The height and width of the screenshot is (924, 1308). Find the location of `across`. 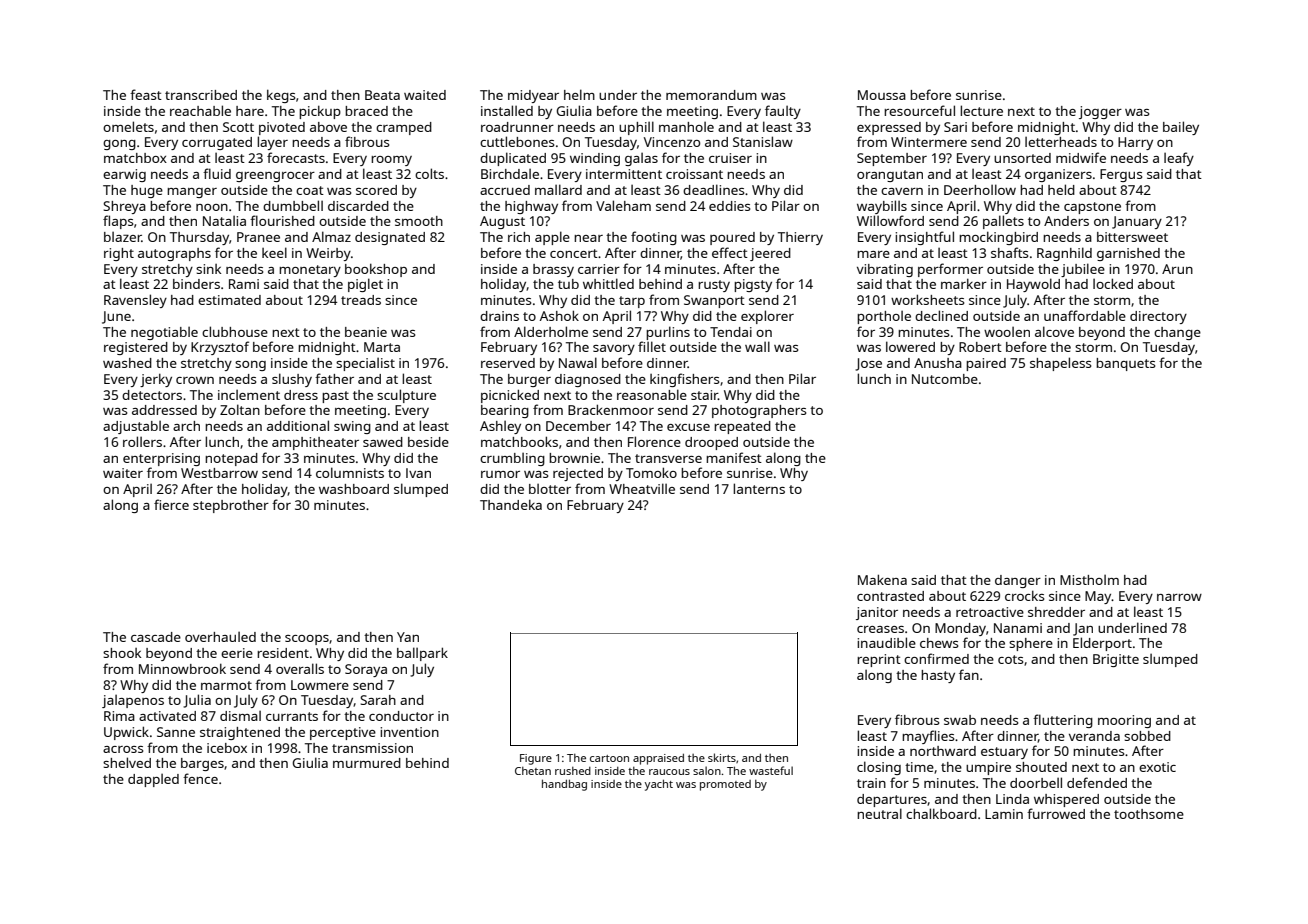

across is located at coordinates (123, 749).
